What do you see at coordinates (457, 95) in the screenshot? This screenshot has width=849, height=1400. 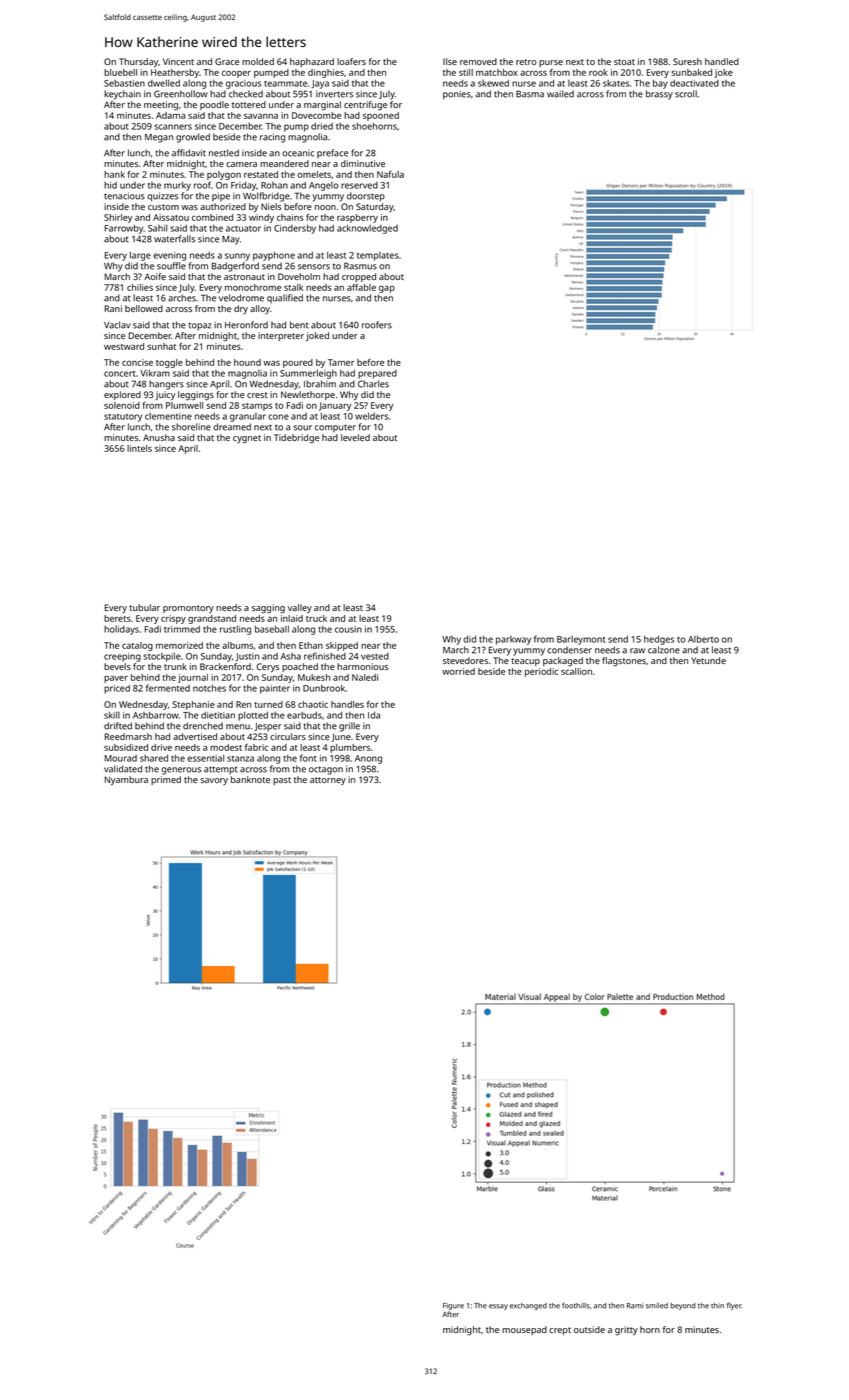 I see `ponies` at bounding box center [457, 95].
